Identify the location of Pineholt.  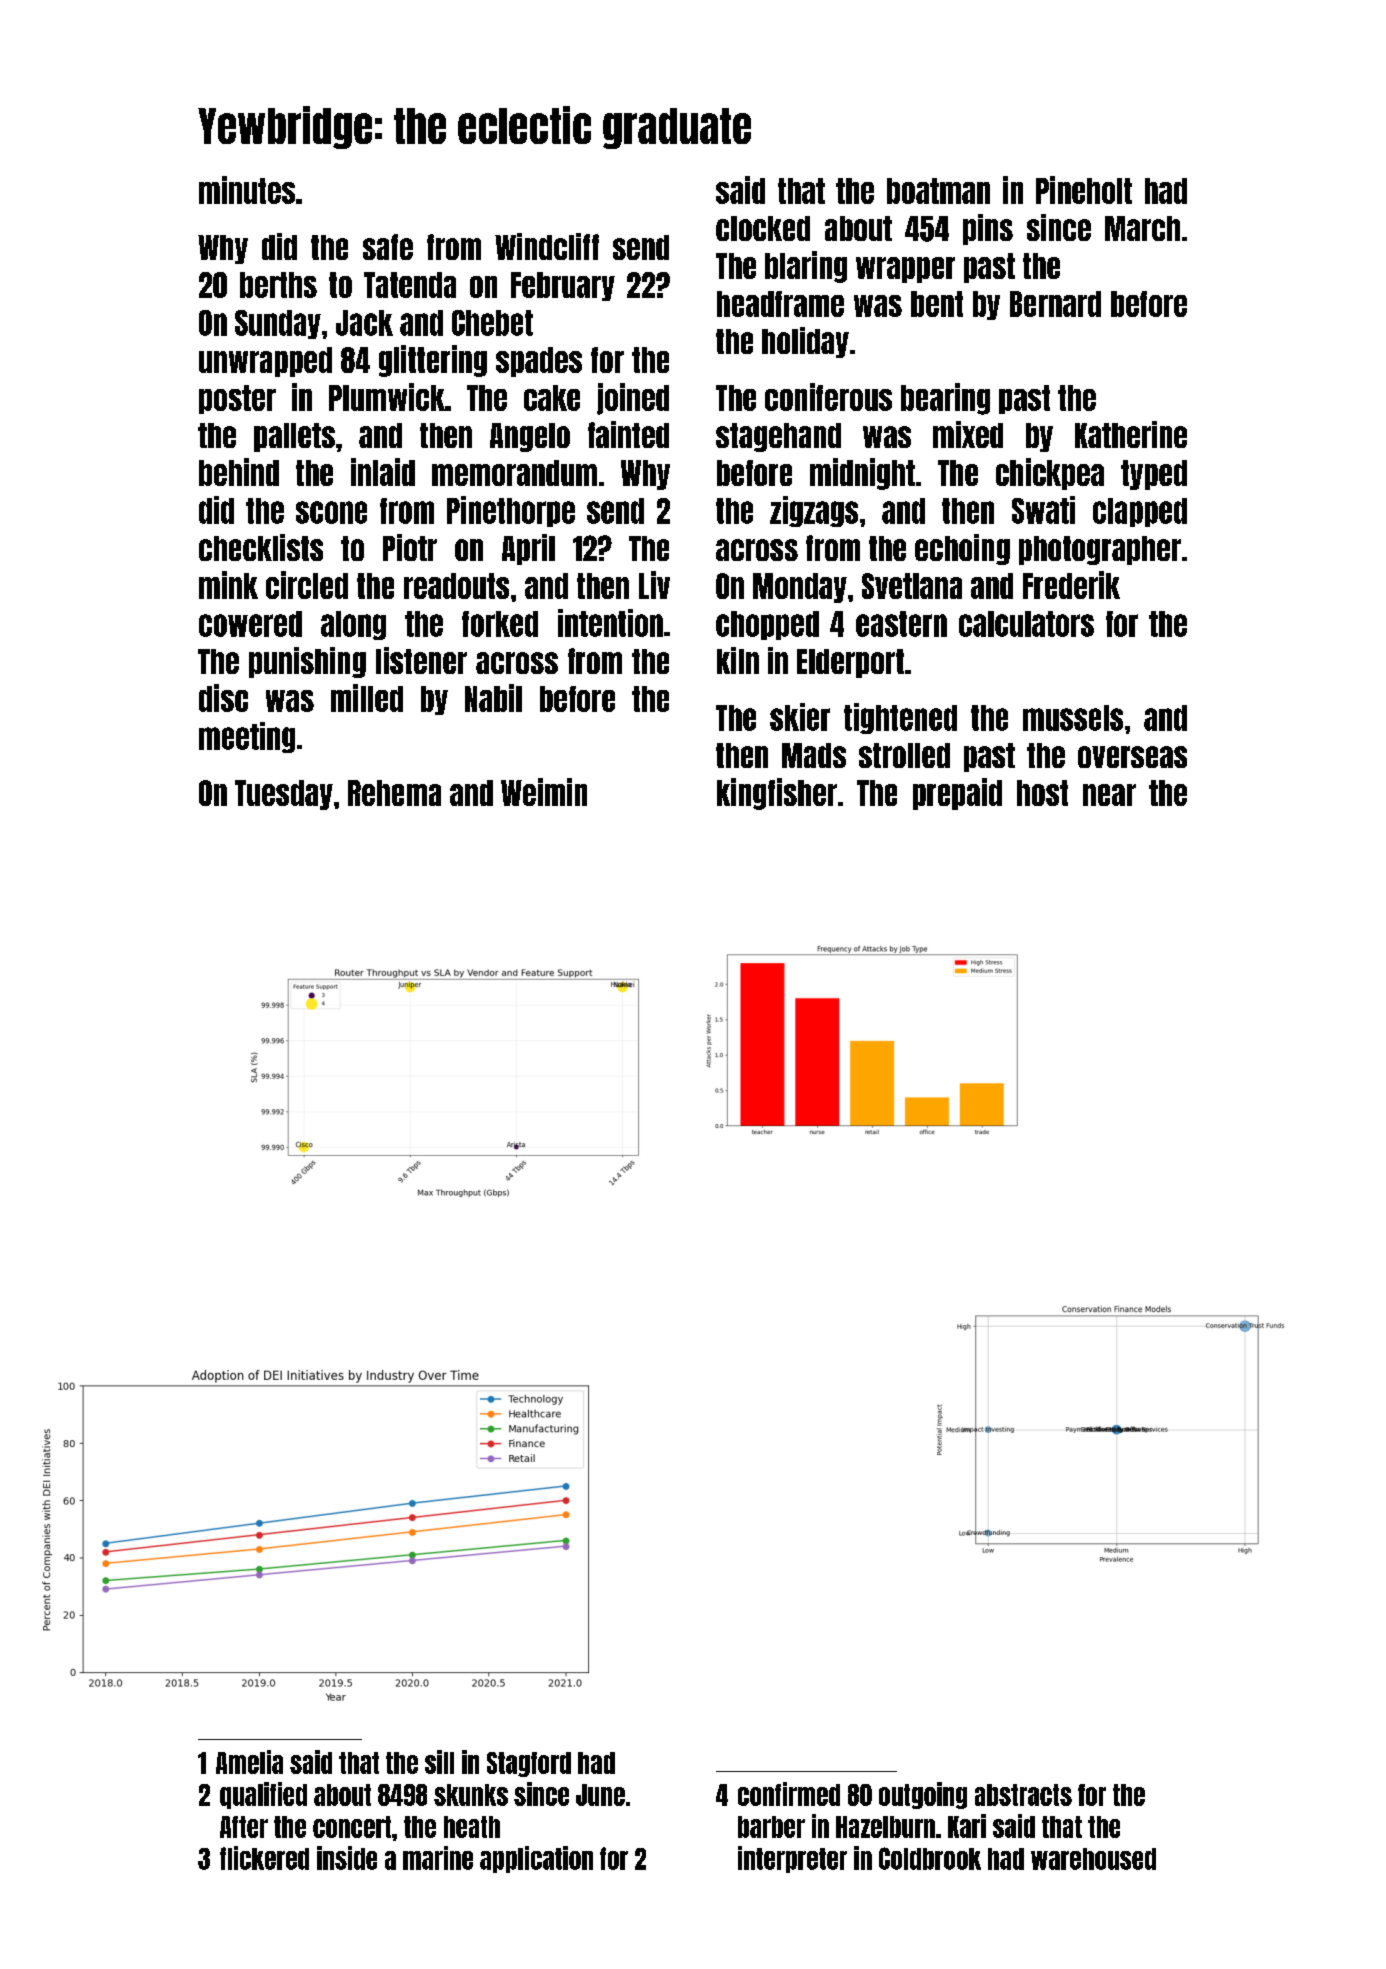
(1084, 190).
